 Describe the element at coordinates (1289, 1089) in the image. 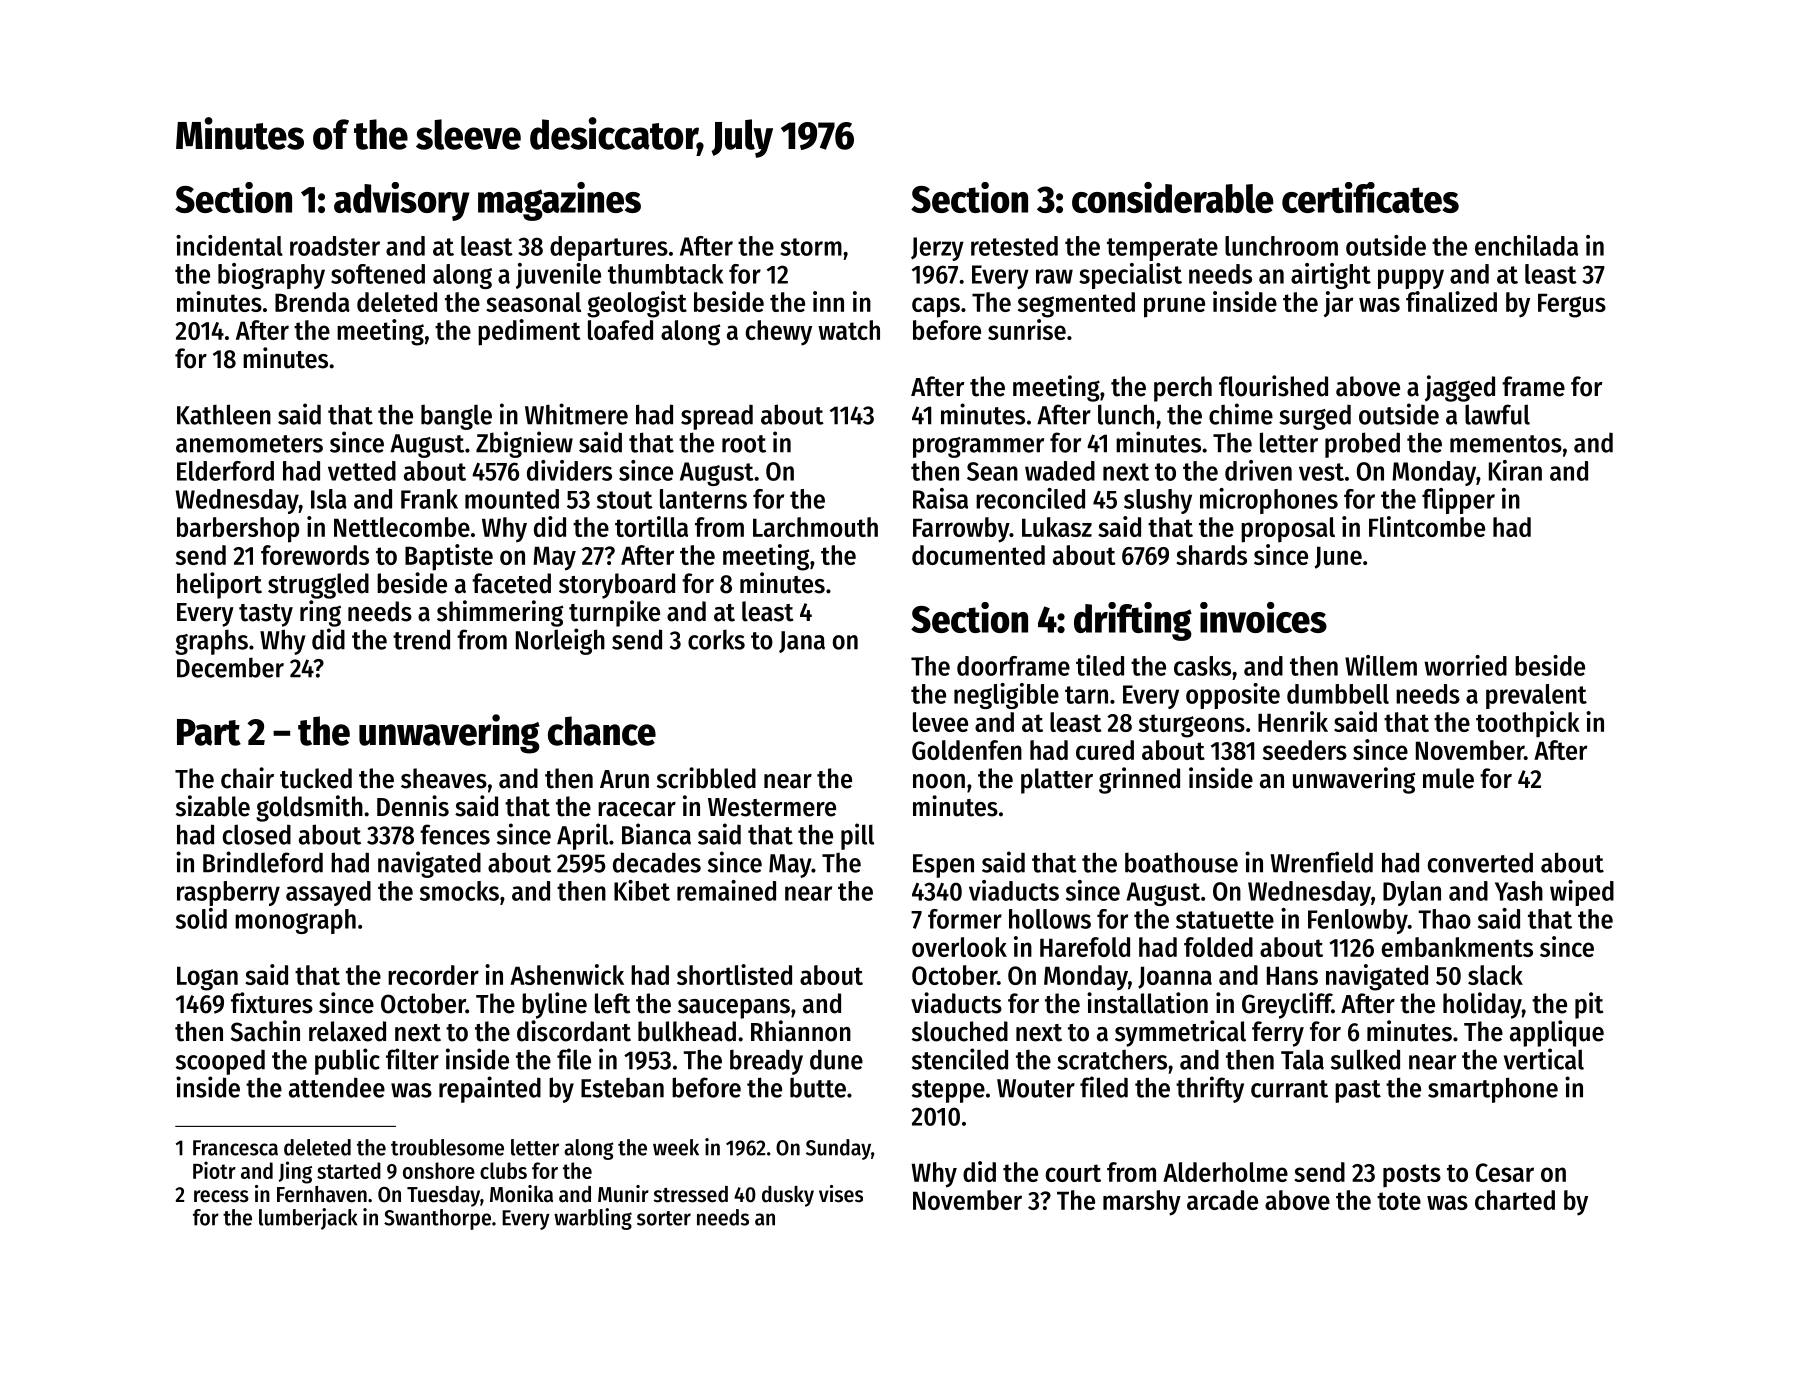

I see `currant` at that location.
